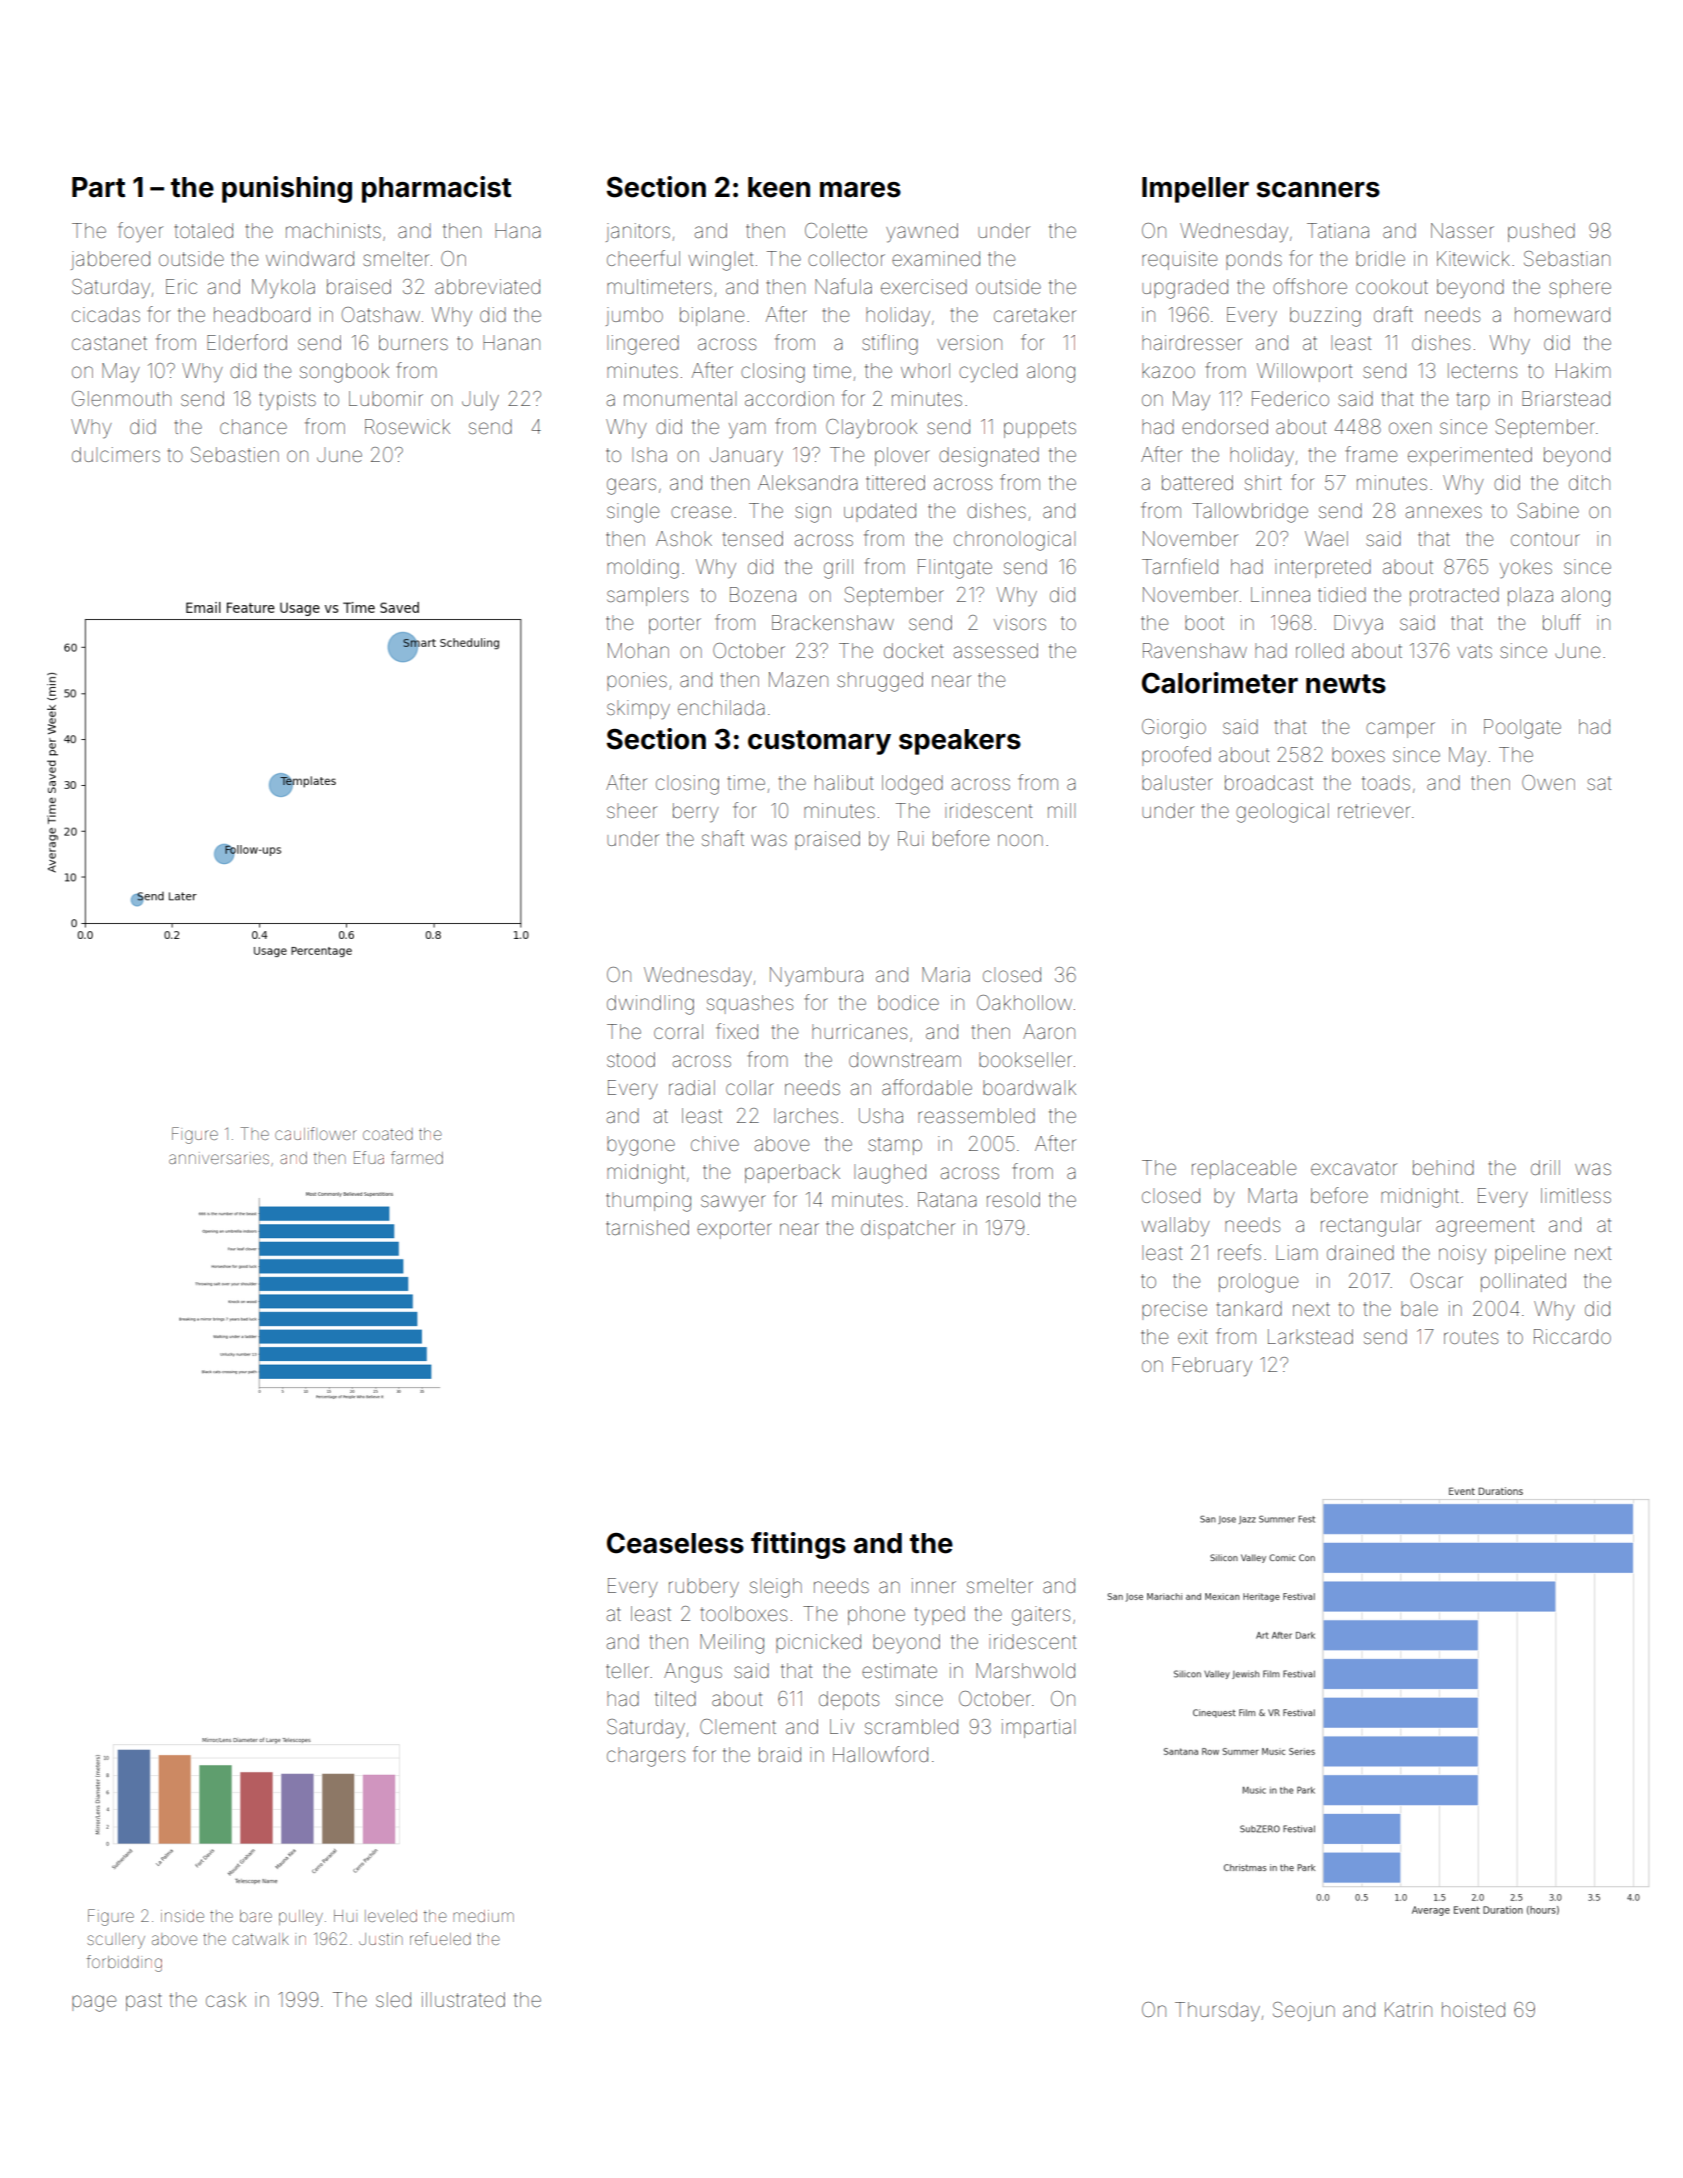  Describe the element at coordinates (1471, 1337) in the document. I see `routes` at that location.
